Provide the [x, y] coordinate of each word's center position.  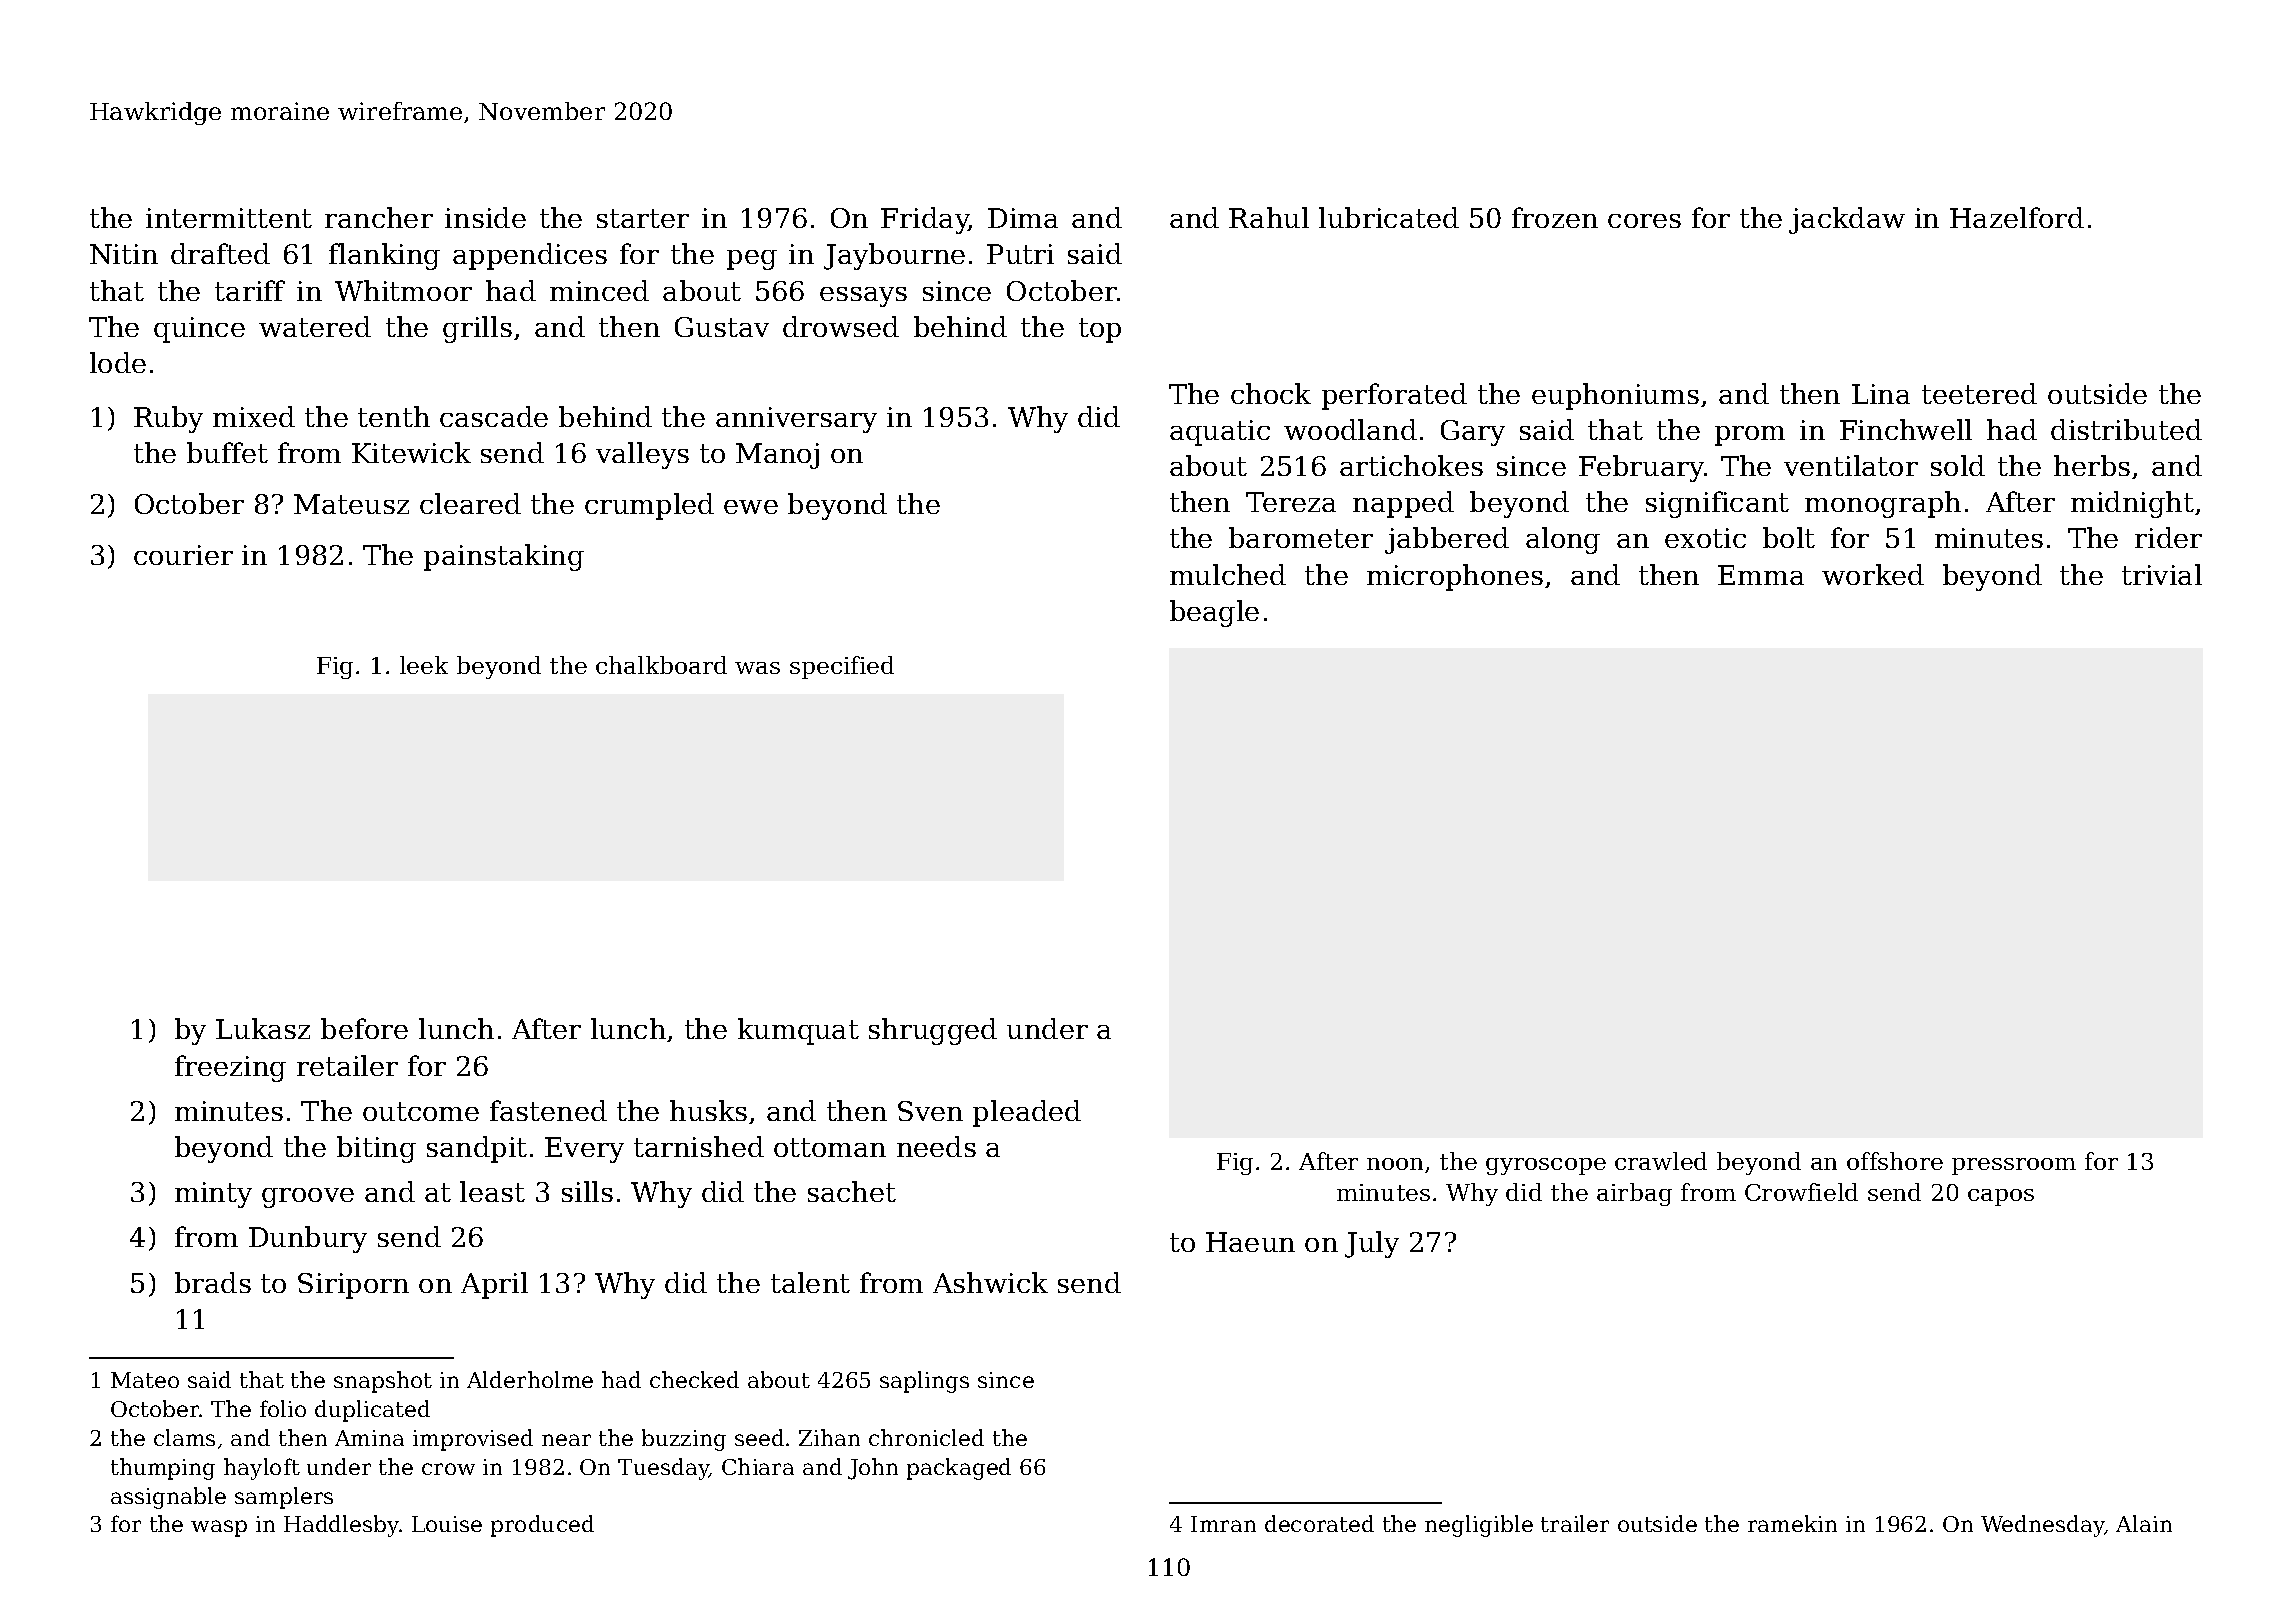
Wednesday [2043, 1526]
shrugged [933, 1031]
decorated [1319, 1523]
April [494, 1285]
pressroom [2014, 1166]
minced [599, 290]
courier [183, 555]
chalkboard [661, 665]
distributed [2126, 429]
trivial [2162, 574]
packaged [959, 1469]
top [1100, 330]
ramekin [1792, 1523]
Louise [447, 1524]
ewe [751, 507]
